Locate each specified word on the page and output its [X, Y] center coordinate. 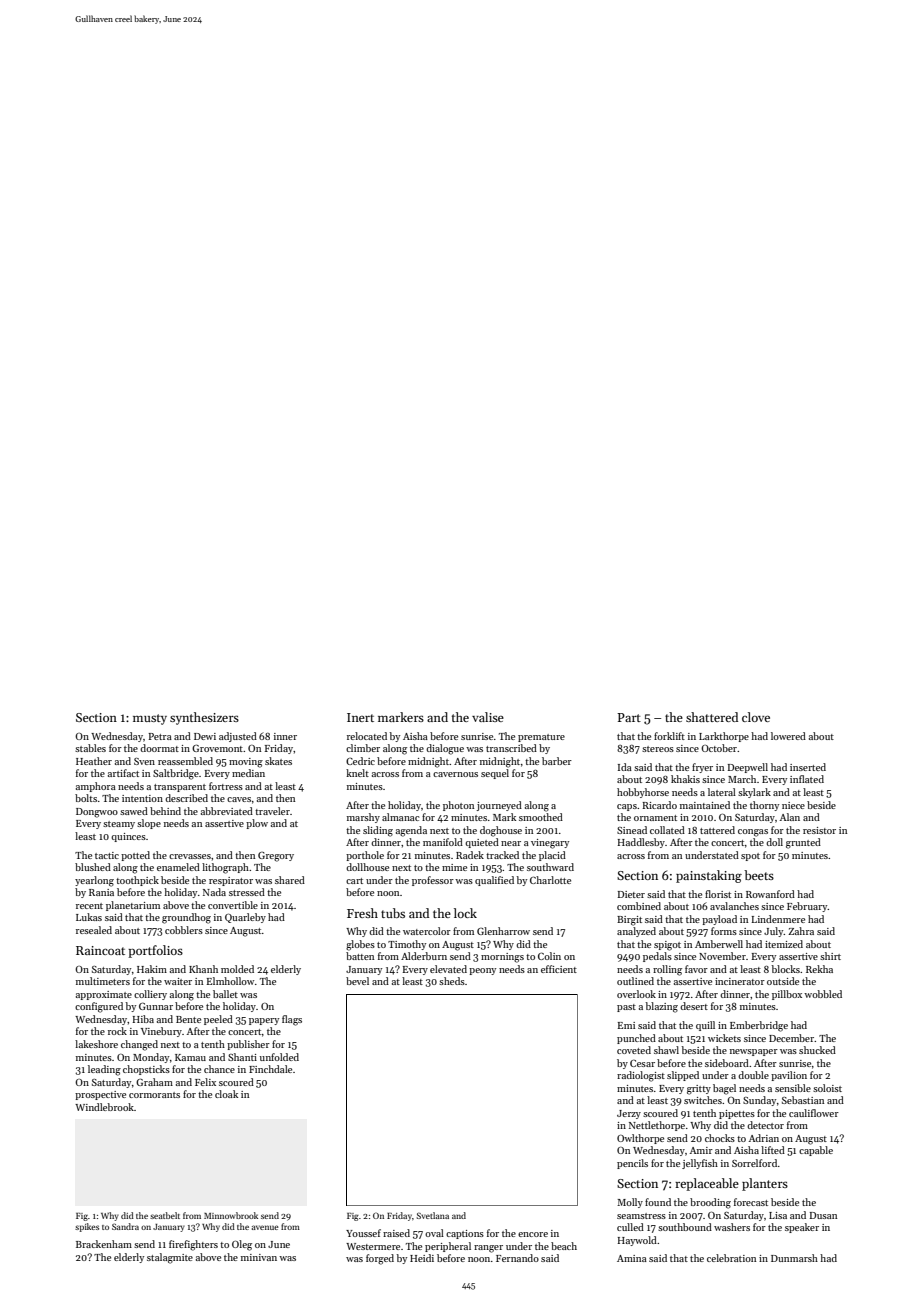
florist [718, 894]
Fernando [517, 1258]
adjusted [238, 737]
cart [354, 881]
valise [488, 717]
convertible [233, 905]
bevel [357, 981]
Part [629, 717]
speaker [802, 1228]
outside [783, 981]
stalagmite [170, 1258]
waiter [178, 981]
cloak [226, 1094]
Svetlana [433, 1215]
